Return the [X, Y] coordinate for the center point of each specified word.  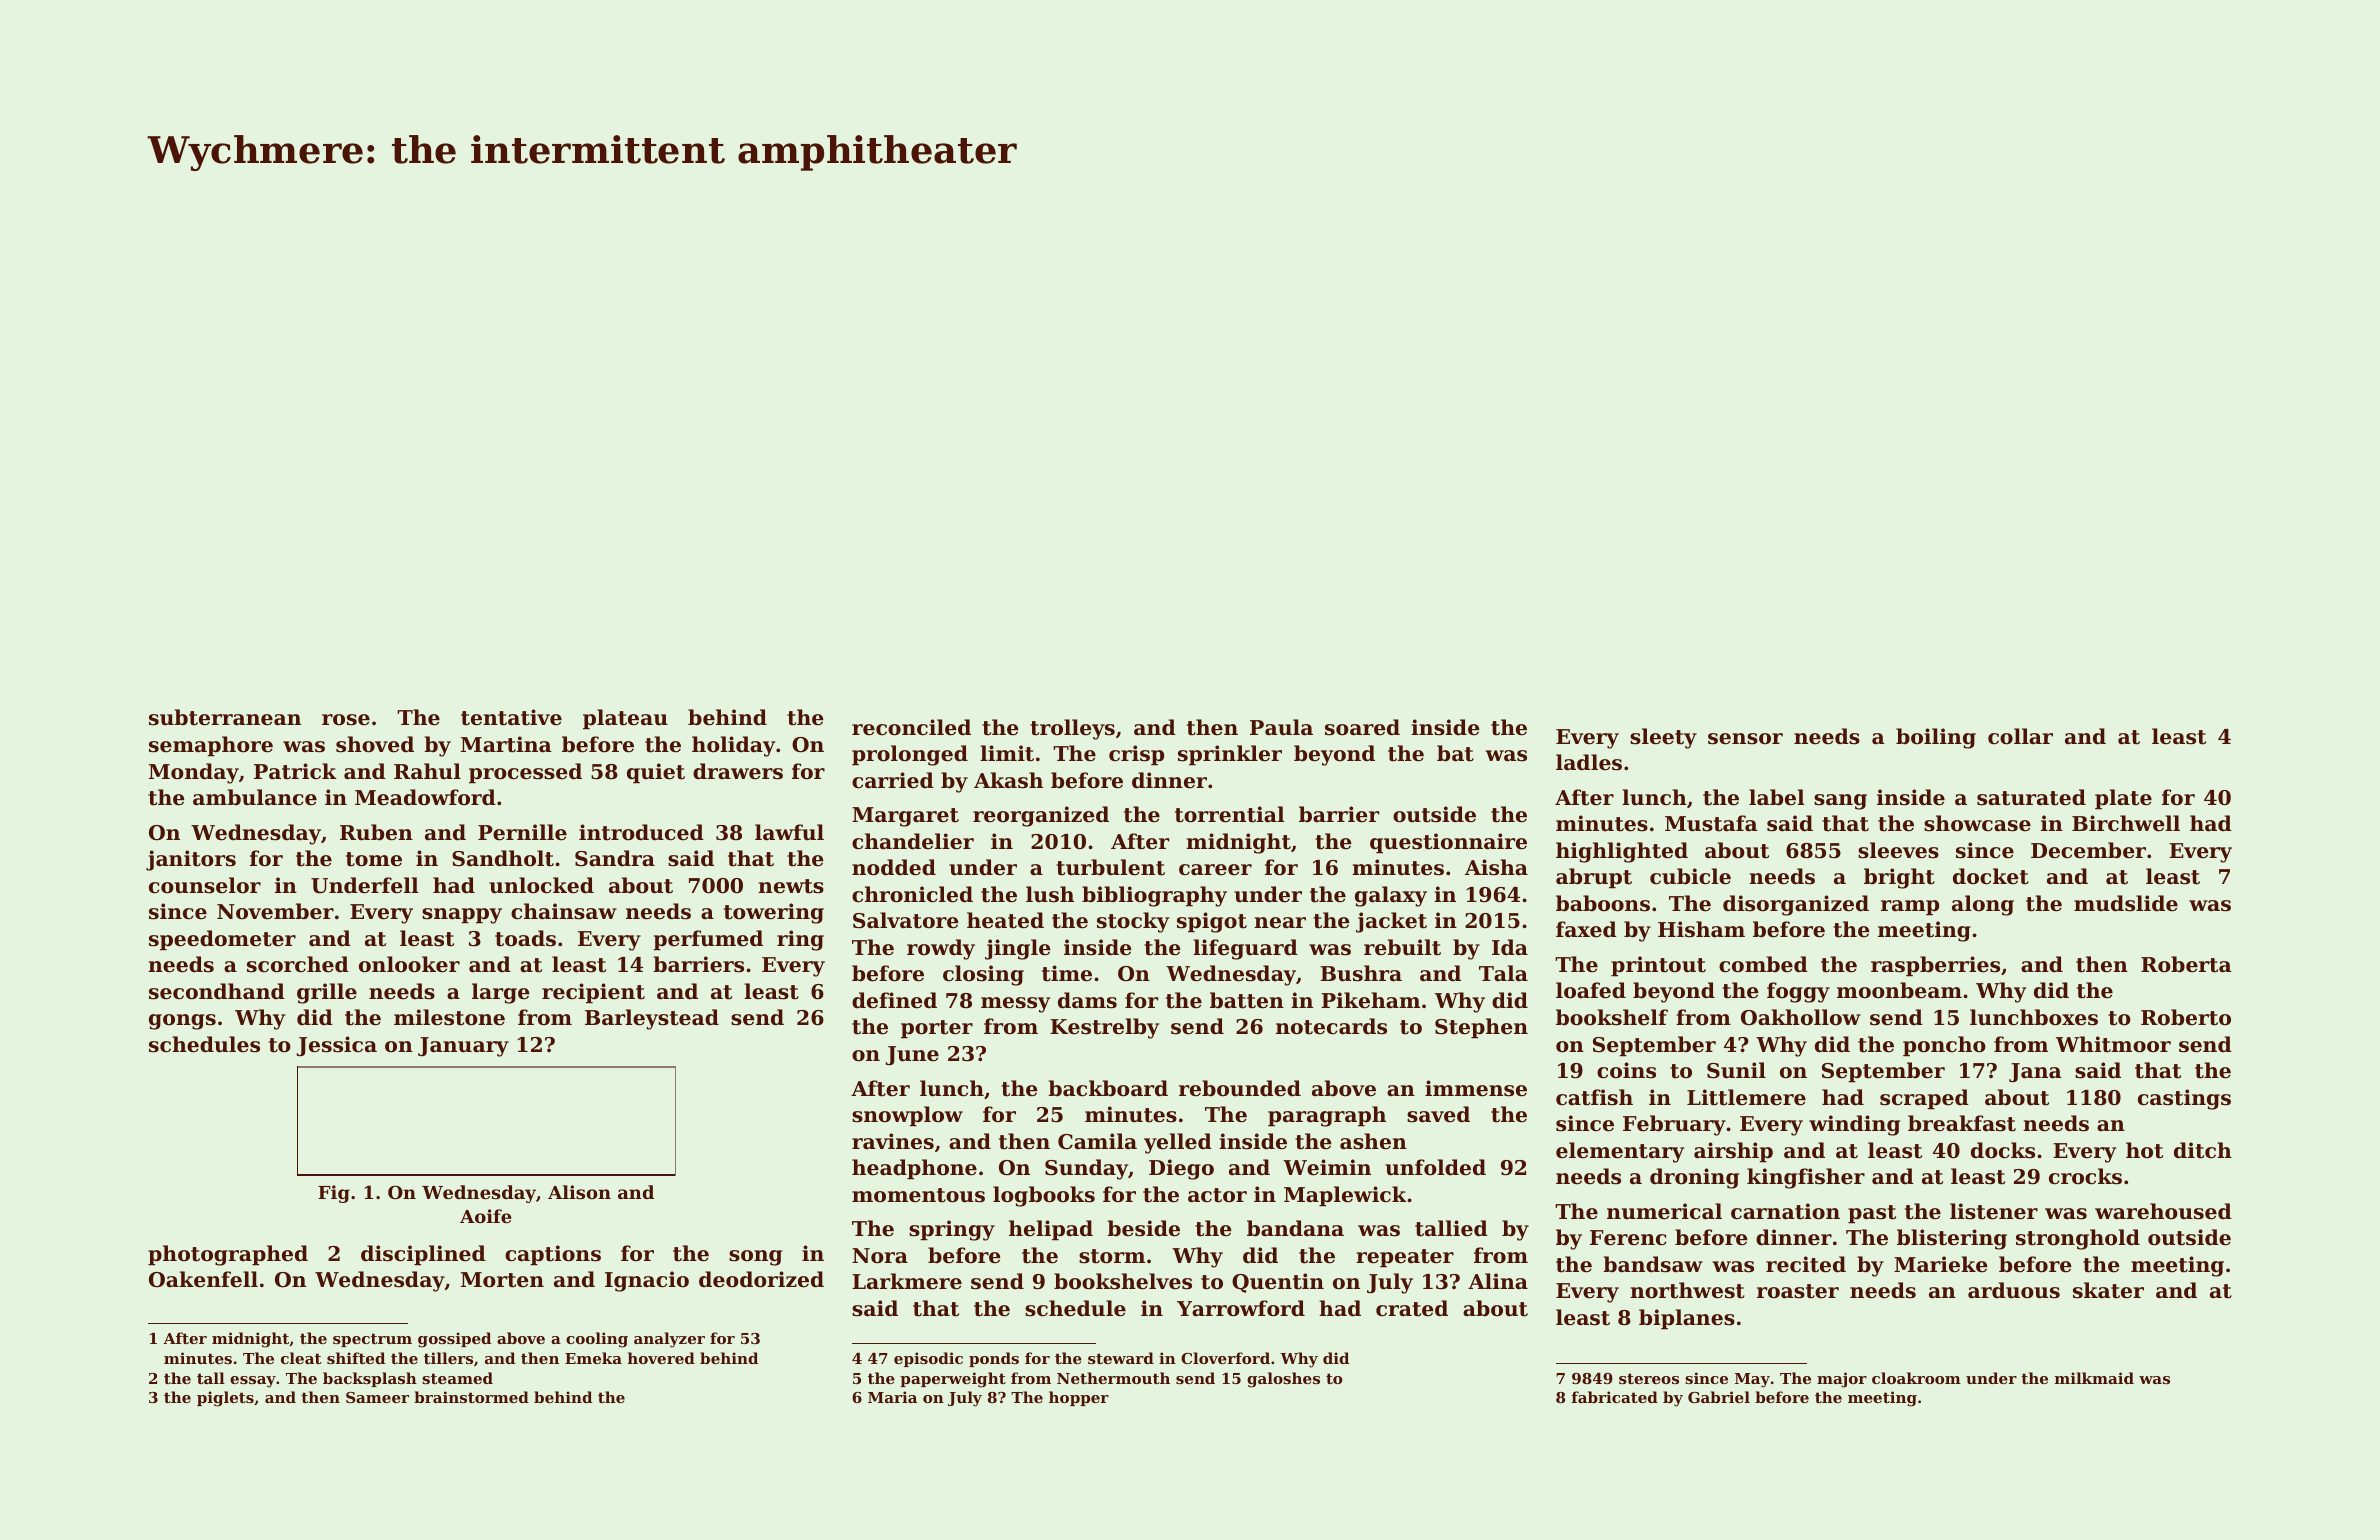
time [1067, 973]
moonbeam [1899, 990]
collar [2020, 736]
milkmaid [2094, 1378]
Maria [892, 1397]
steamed [457, 1378]
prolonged [910, 755]
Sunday [1086, 1169]
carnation [1785, 1211]
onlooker [409, 964]
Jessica [336, 1046]
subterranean [225, 717]
